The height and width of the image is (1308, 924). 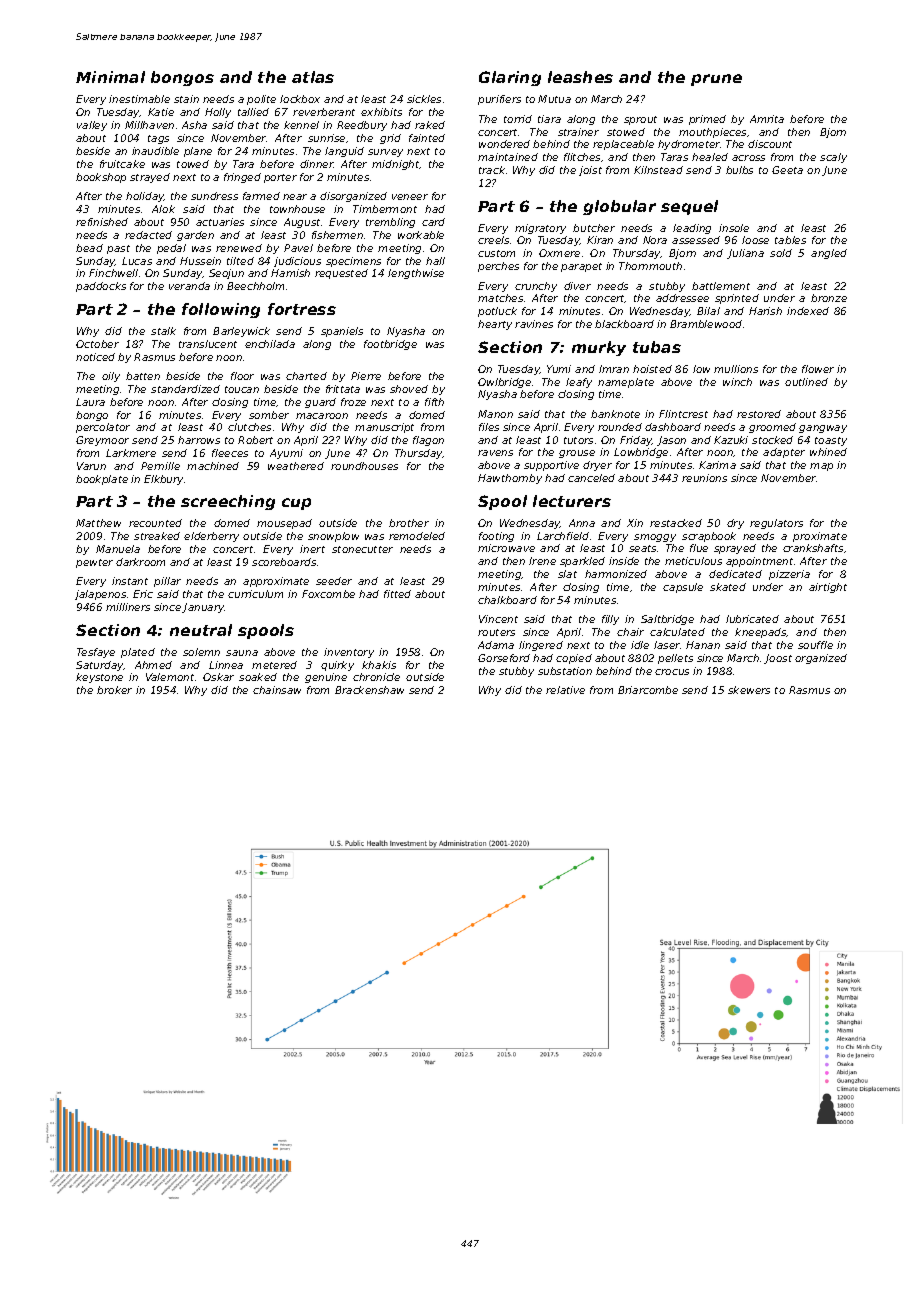 What do you see at coordinates (657, 347) in the image?
I see `tubas` at bounding box center [657, 347].
